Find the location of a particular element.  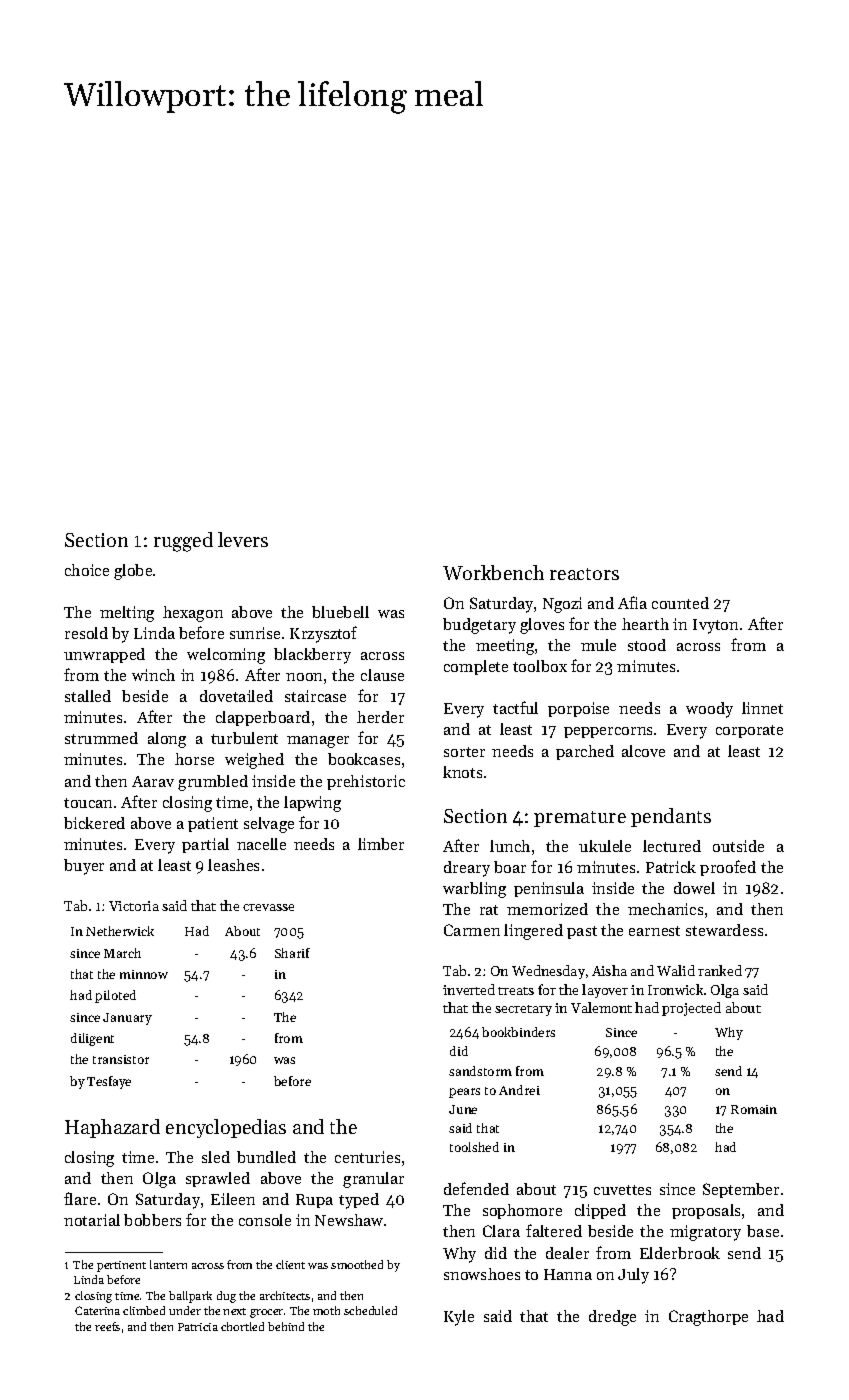

Workbench is located at coordinates (493, 572).
